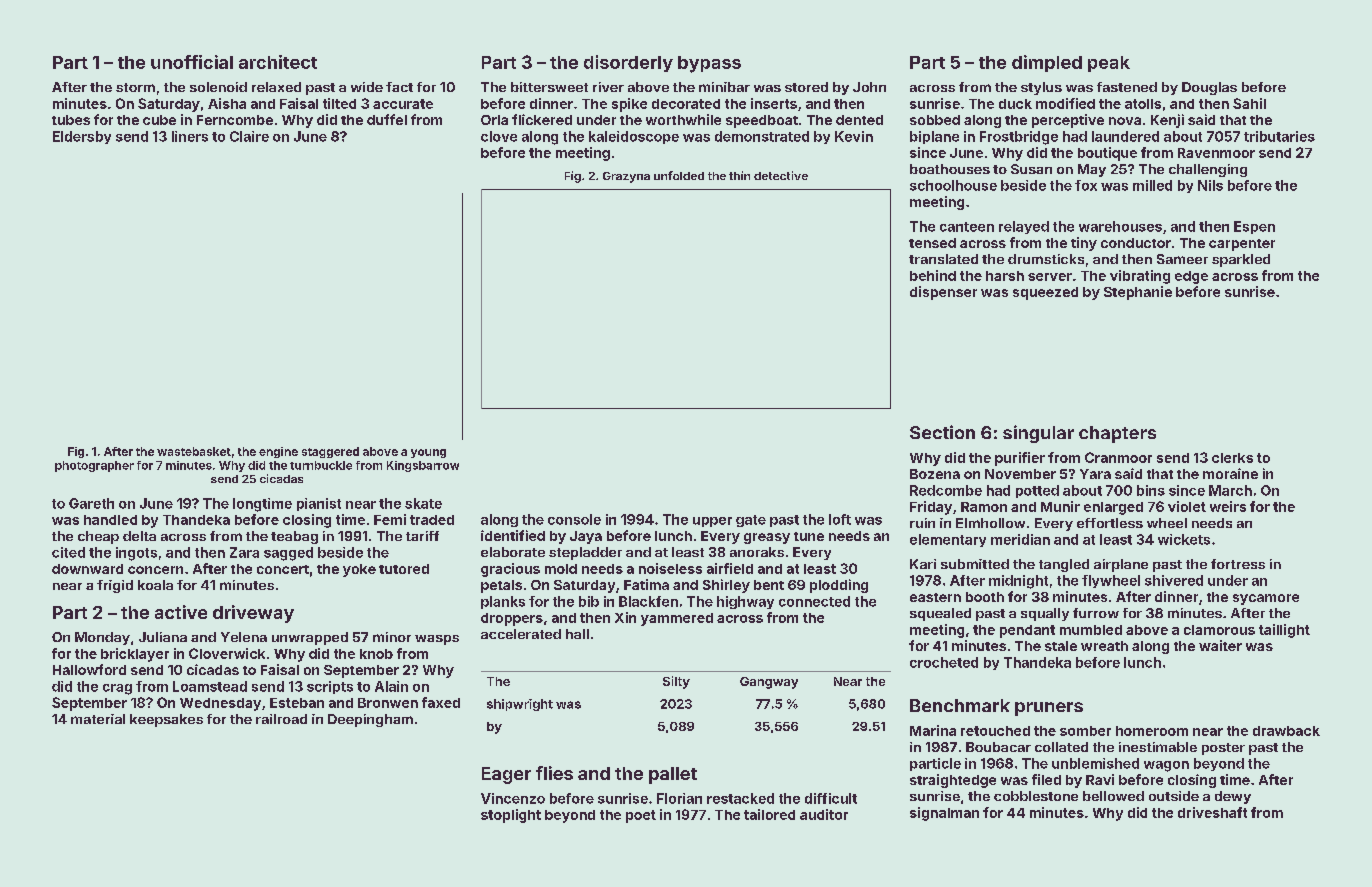 The image size is (1372, 887). I want to click on unofficial, so click(192, 62).
